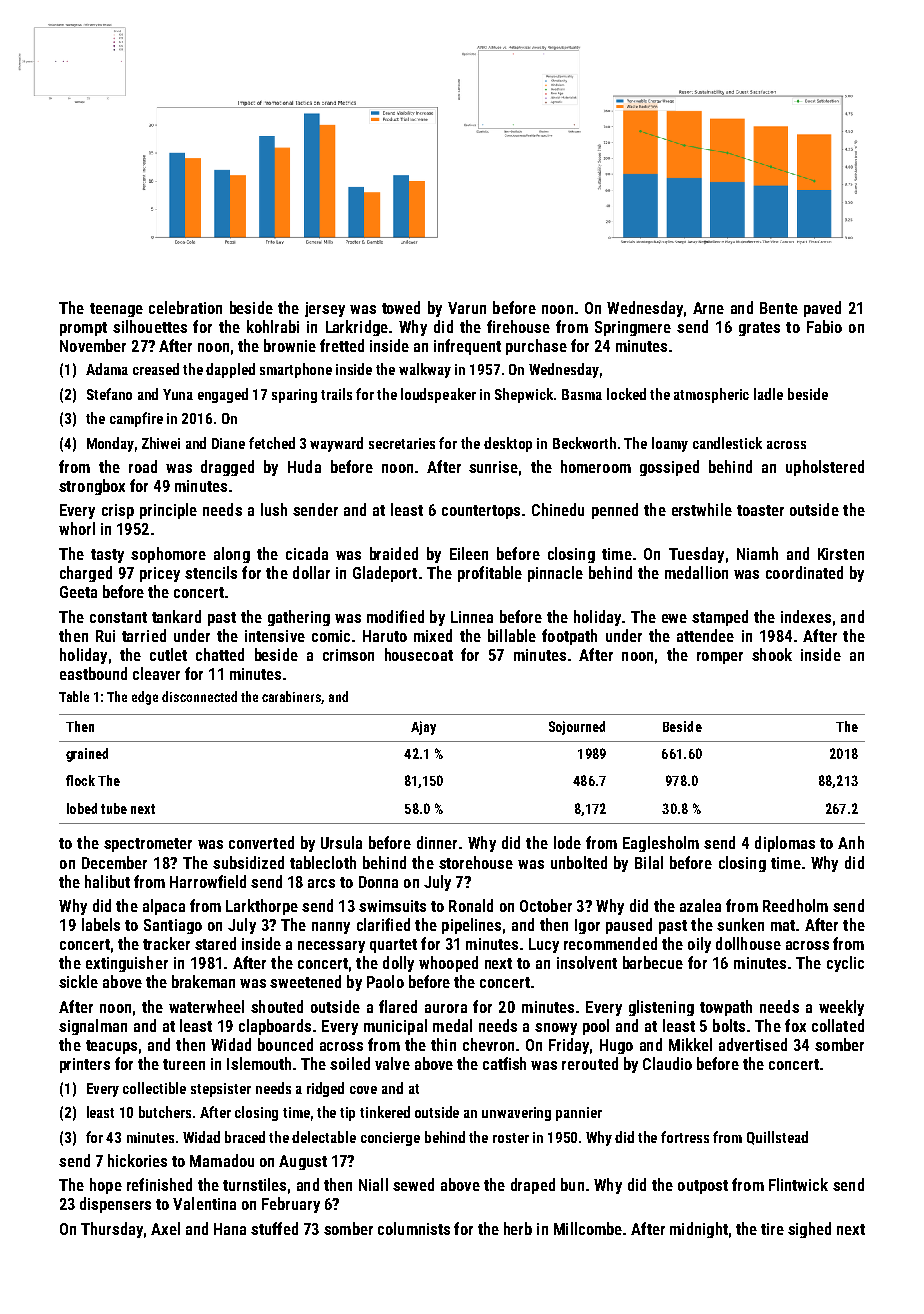 This page has height=1314, width=924. I want to click on Ronald, so click(471, 905).
